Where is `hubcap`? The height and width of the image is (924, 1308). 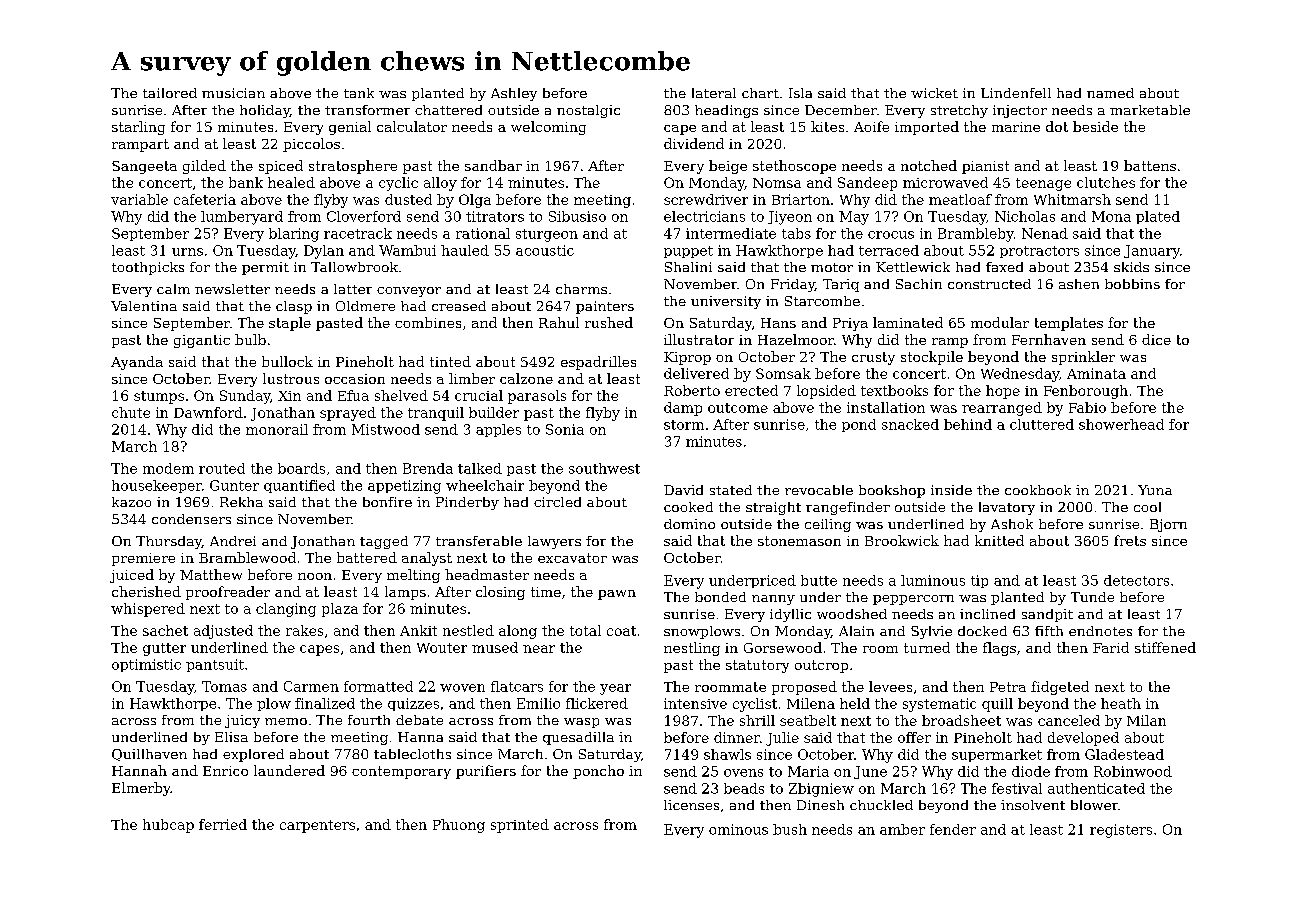
hubcap is located at coordinates (168, 826).
